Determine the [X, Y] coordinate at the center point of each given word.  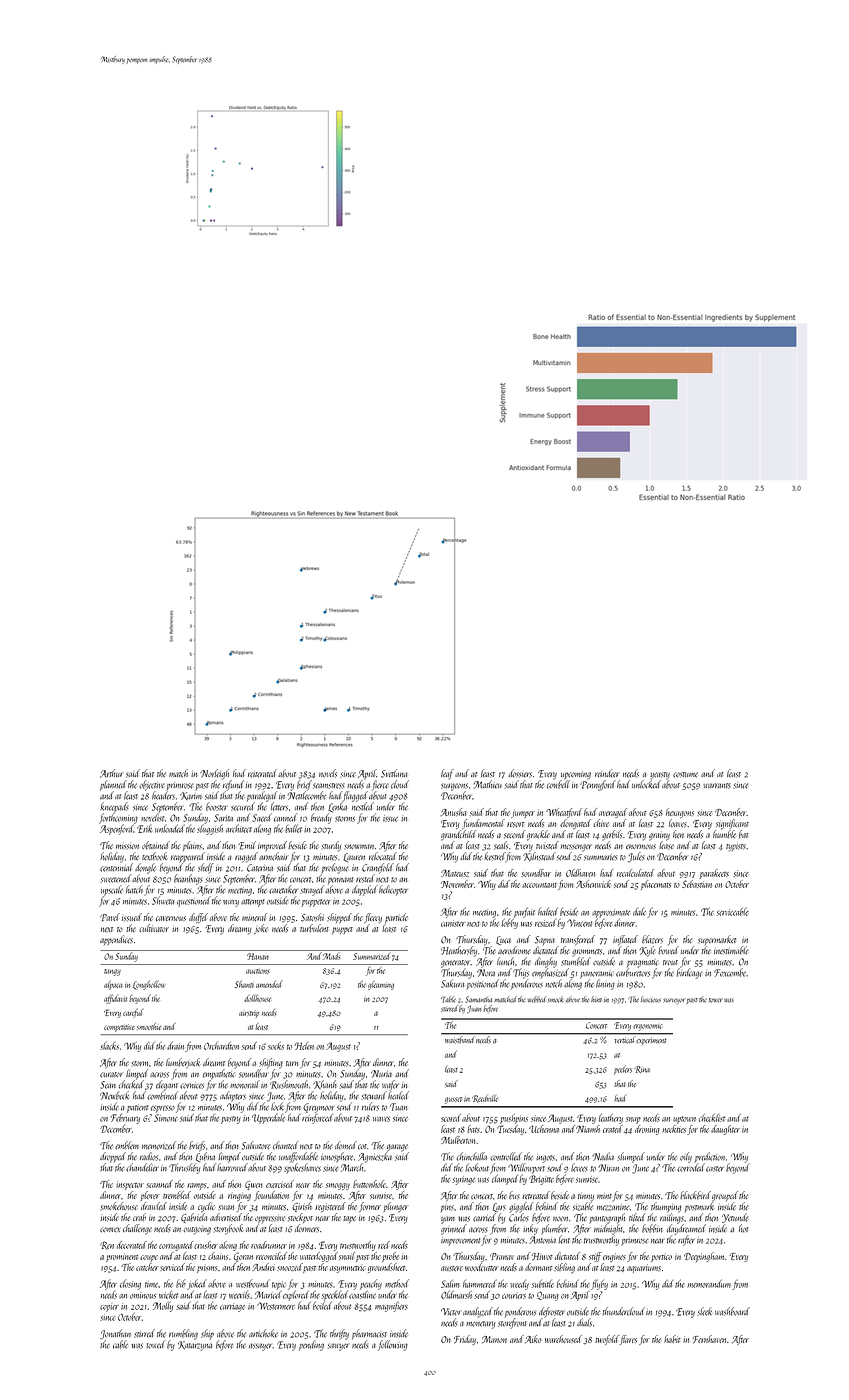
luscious [651, 999]
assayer [260, 1347]
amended [269, 984]
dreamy [239, 929]
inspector [130, 1185]
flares [628, 1340]
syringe [463, 1180]
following [393, 1345]
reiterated [262, 773]
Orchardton [221, 1045]
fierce [380, 785]
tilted [637, 1217]
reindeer [607, 773]
